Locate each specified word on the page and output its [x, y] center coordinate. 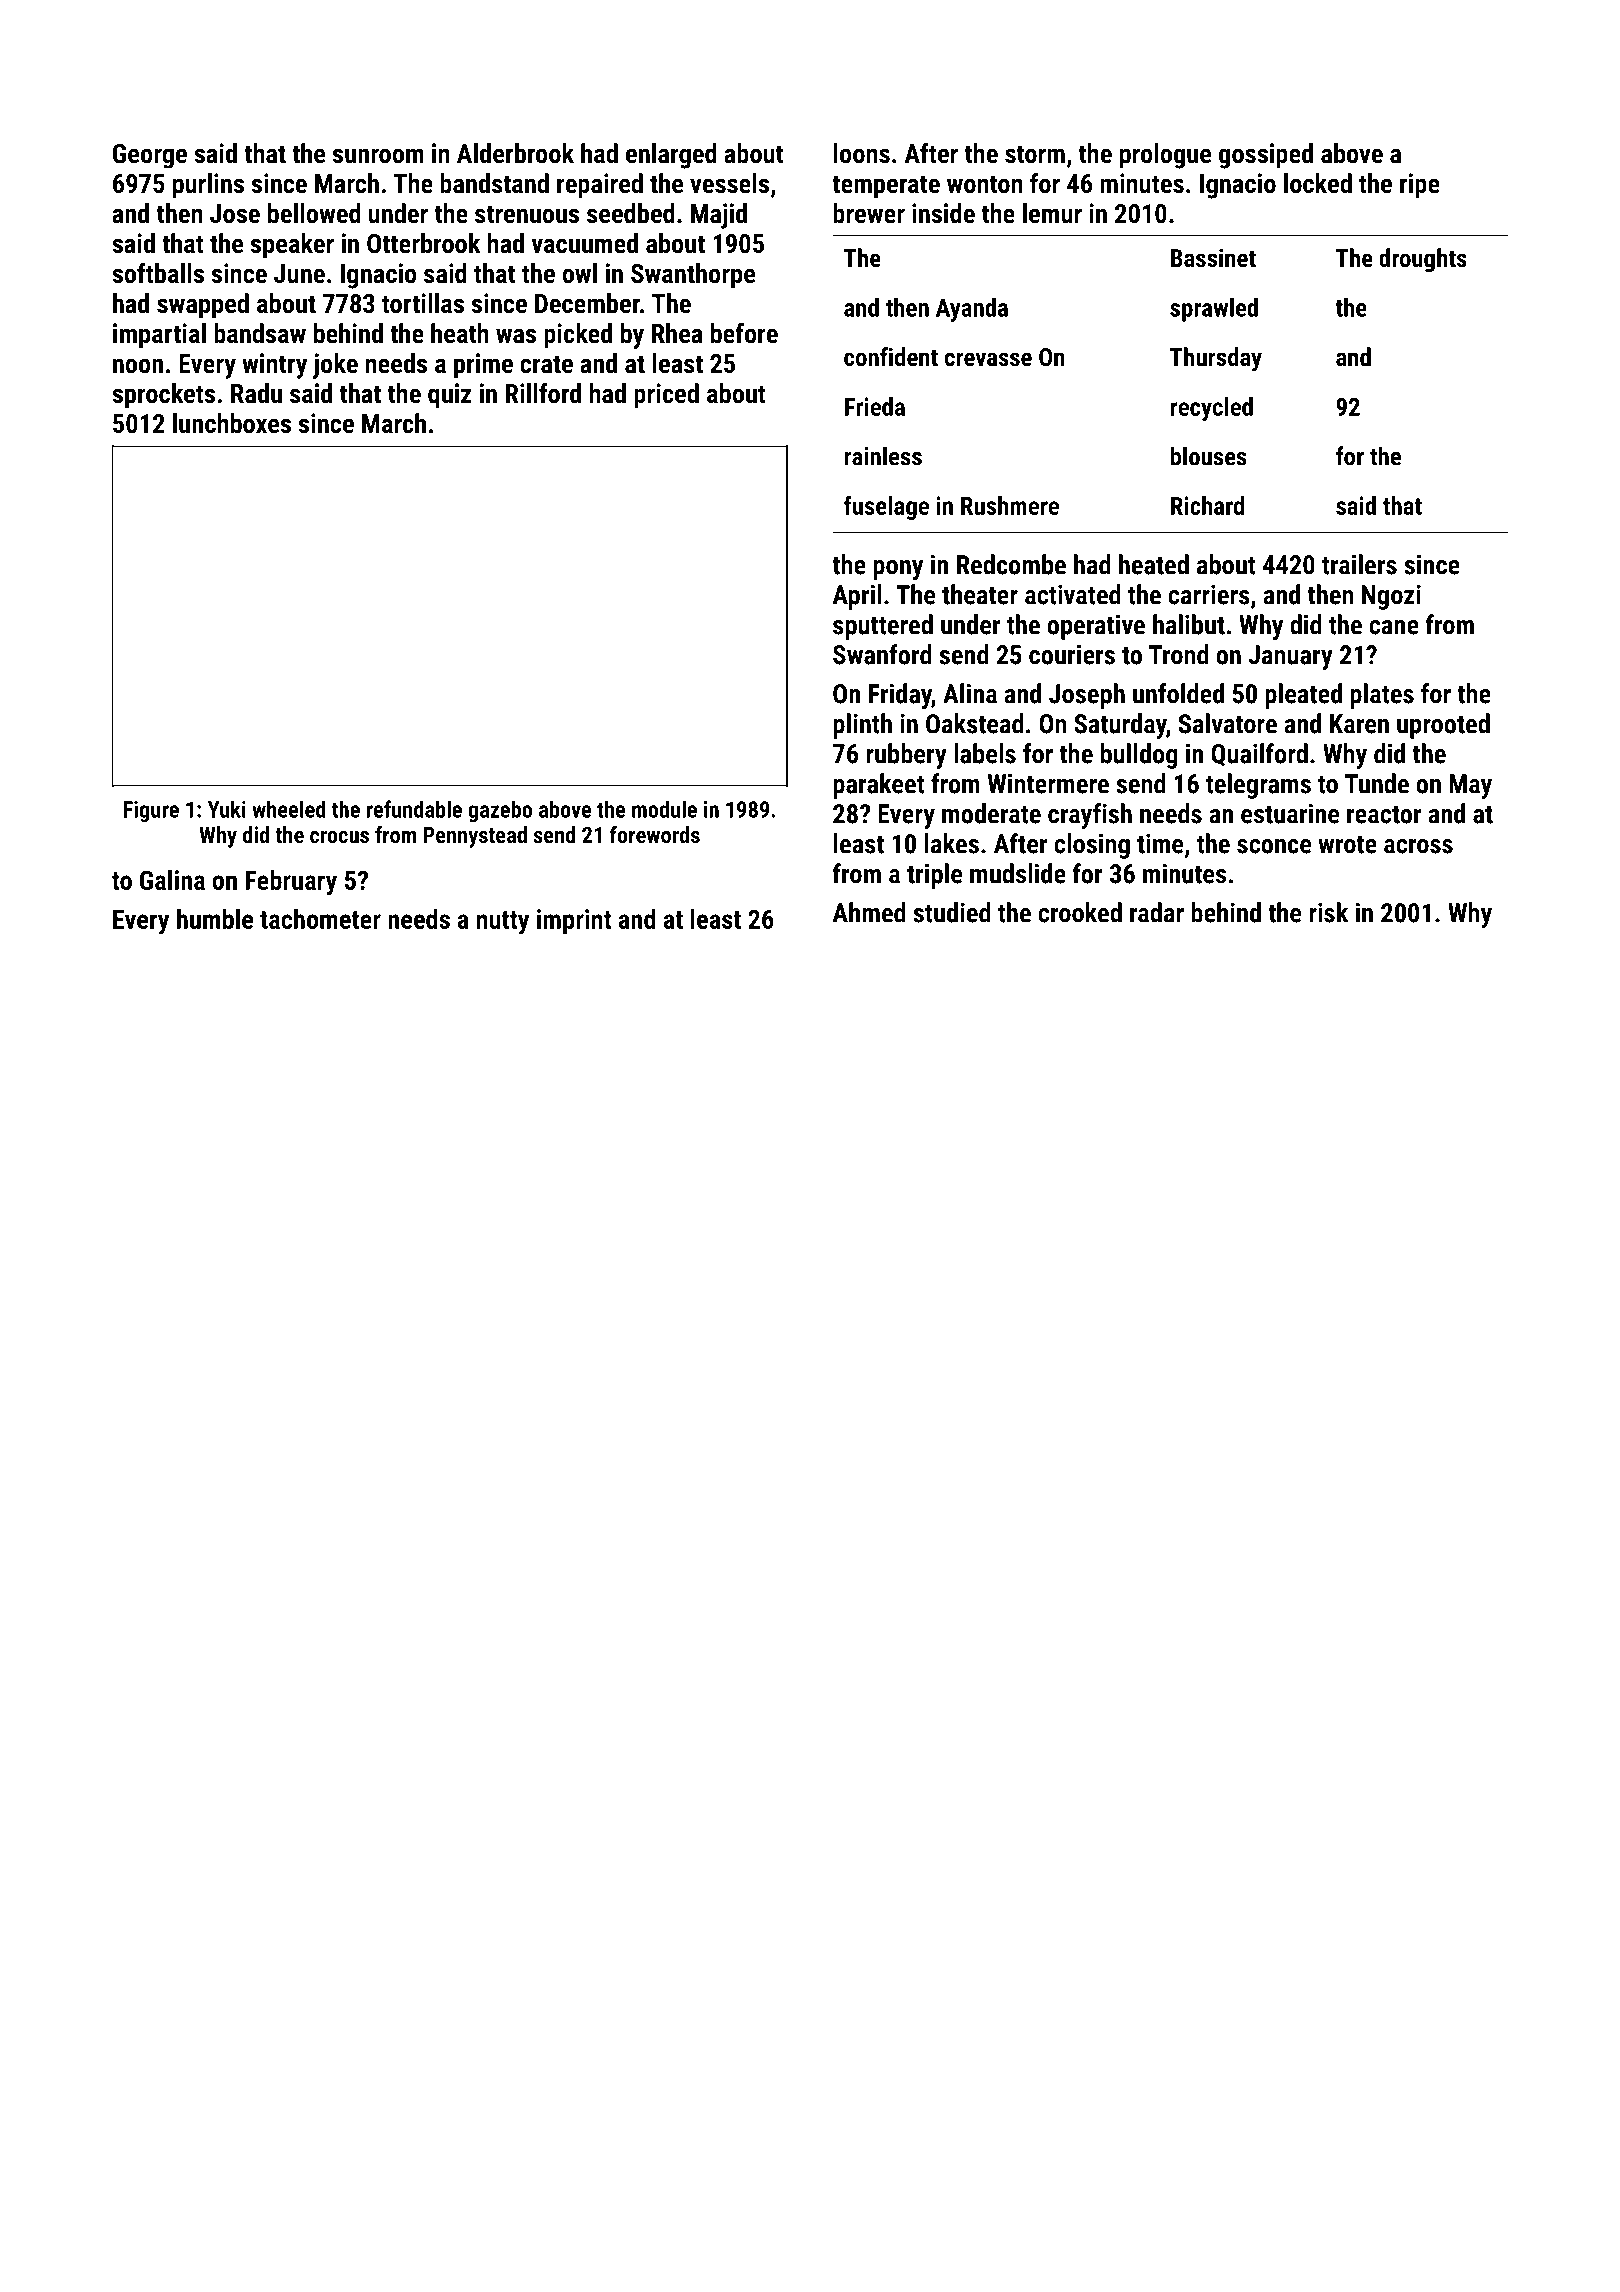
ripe [1420, 186]
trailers [1359, 564]
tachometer [320, 919]
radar [1157, 912]
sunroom [378, 156]
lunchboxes [232, 423]
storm [1035, 154]
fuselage [886, 508]
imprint [574, 921]
